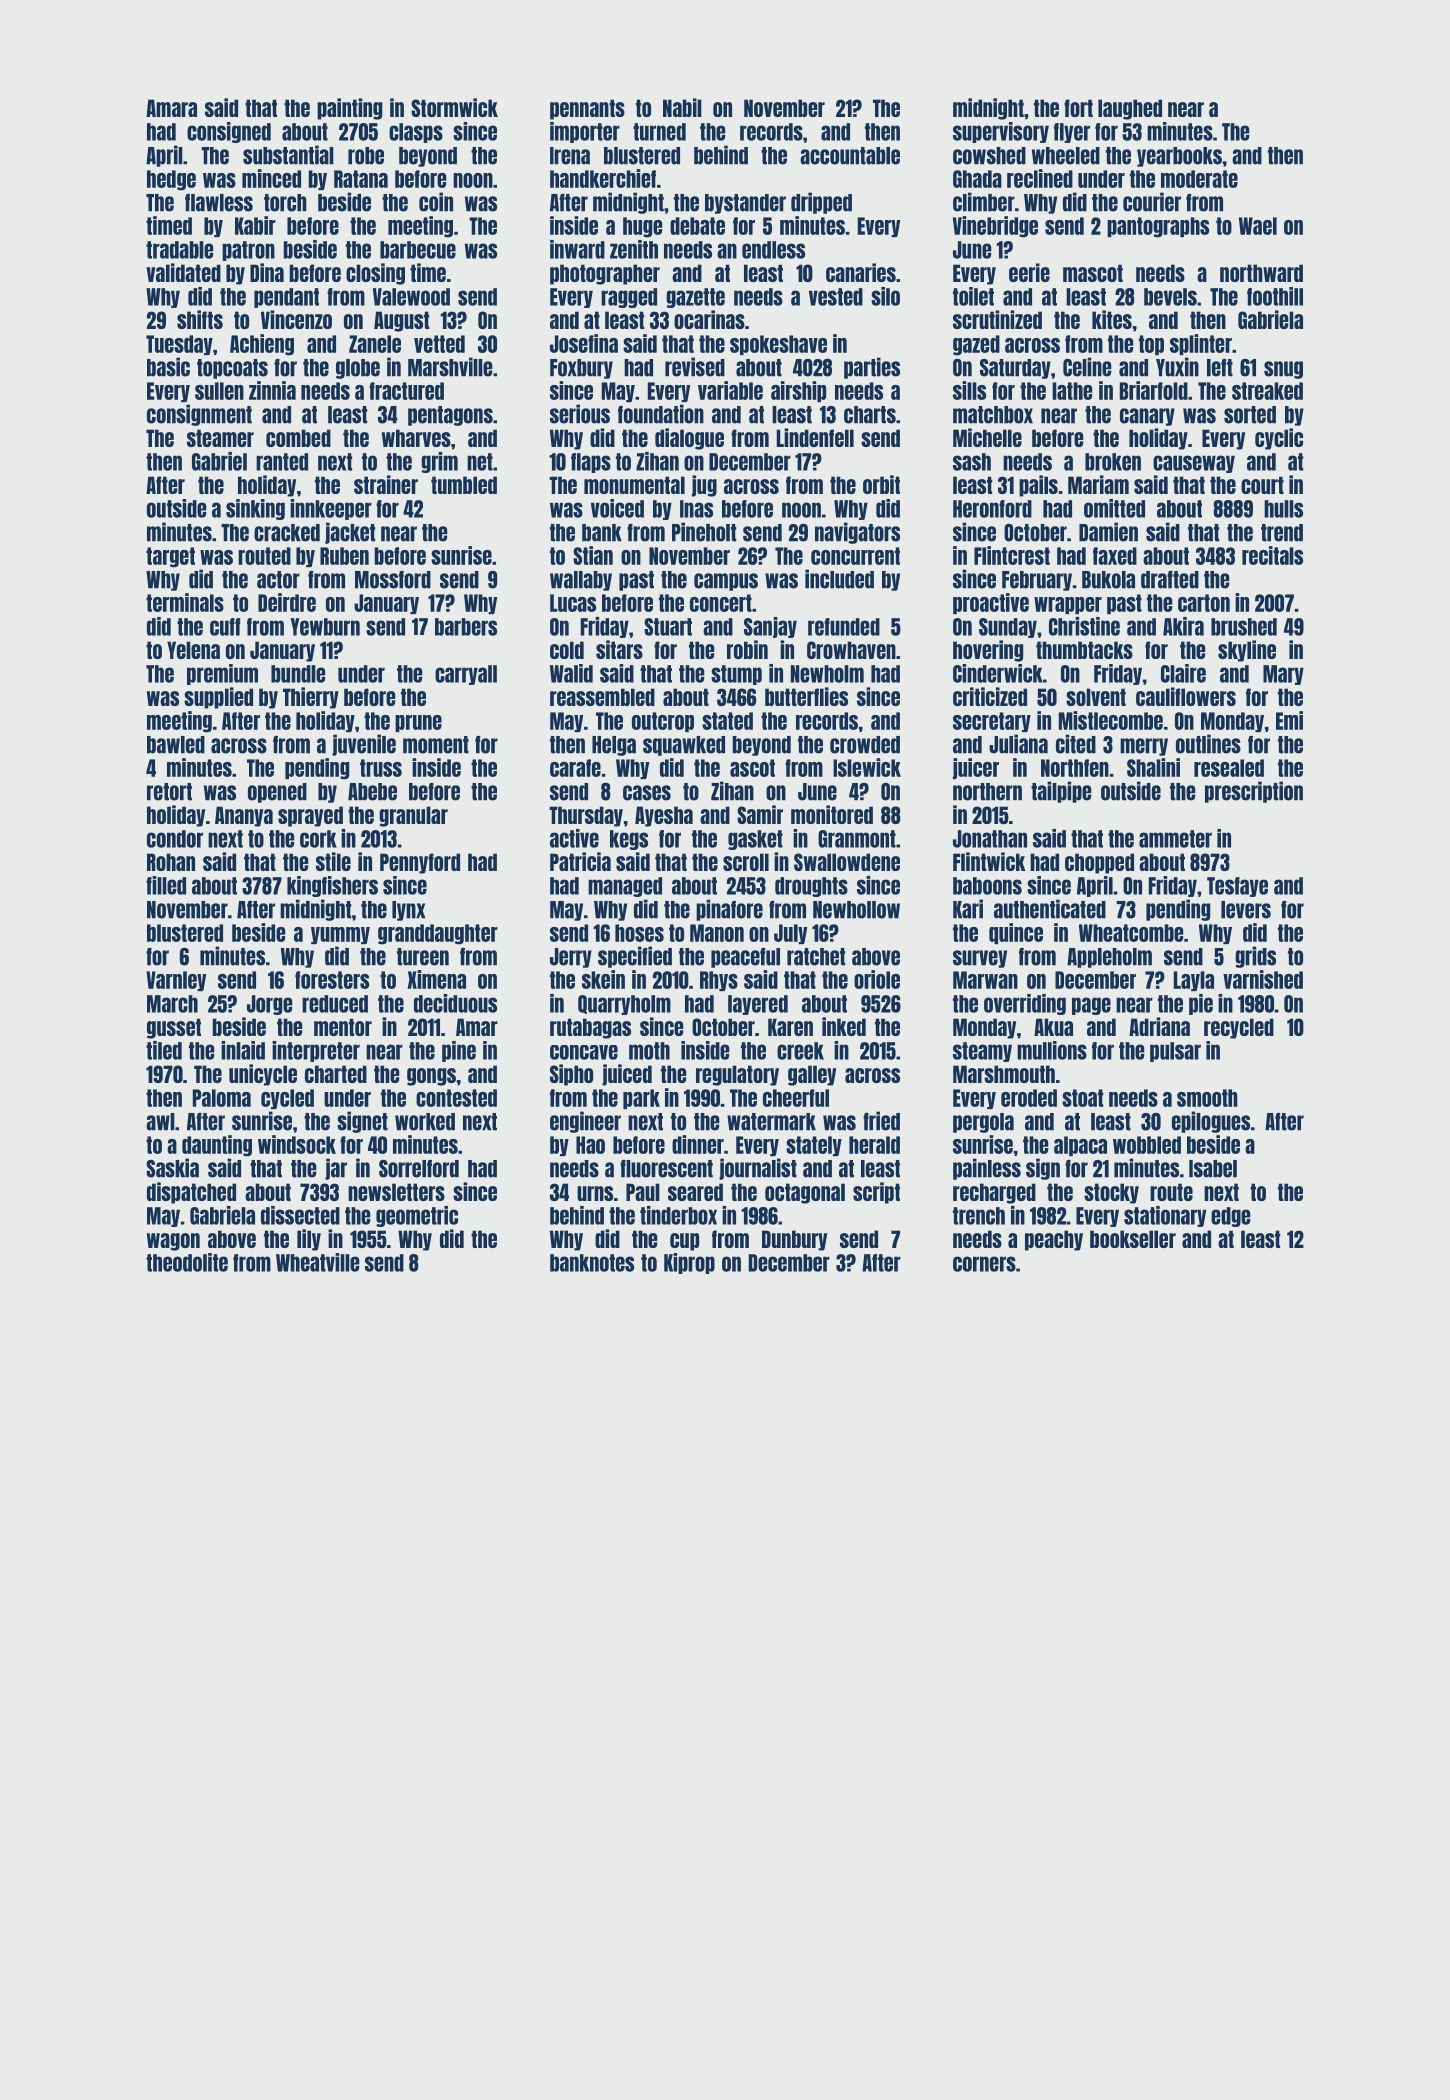  What do you see at coordinates (976, 345) in the screenshot?
I see `gazed` at bounding box center [976, 345].
